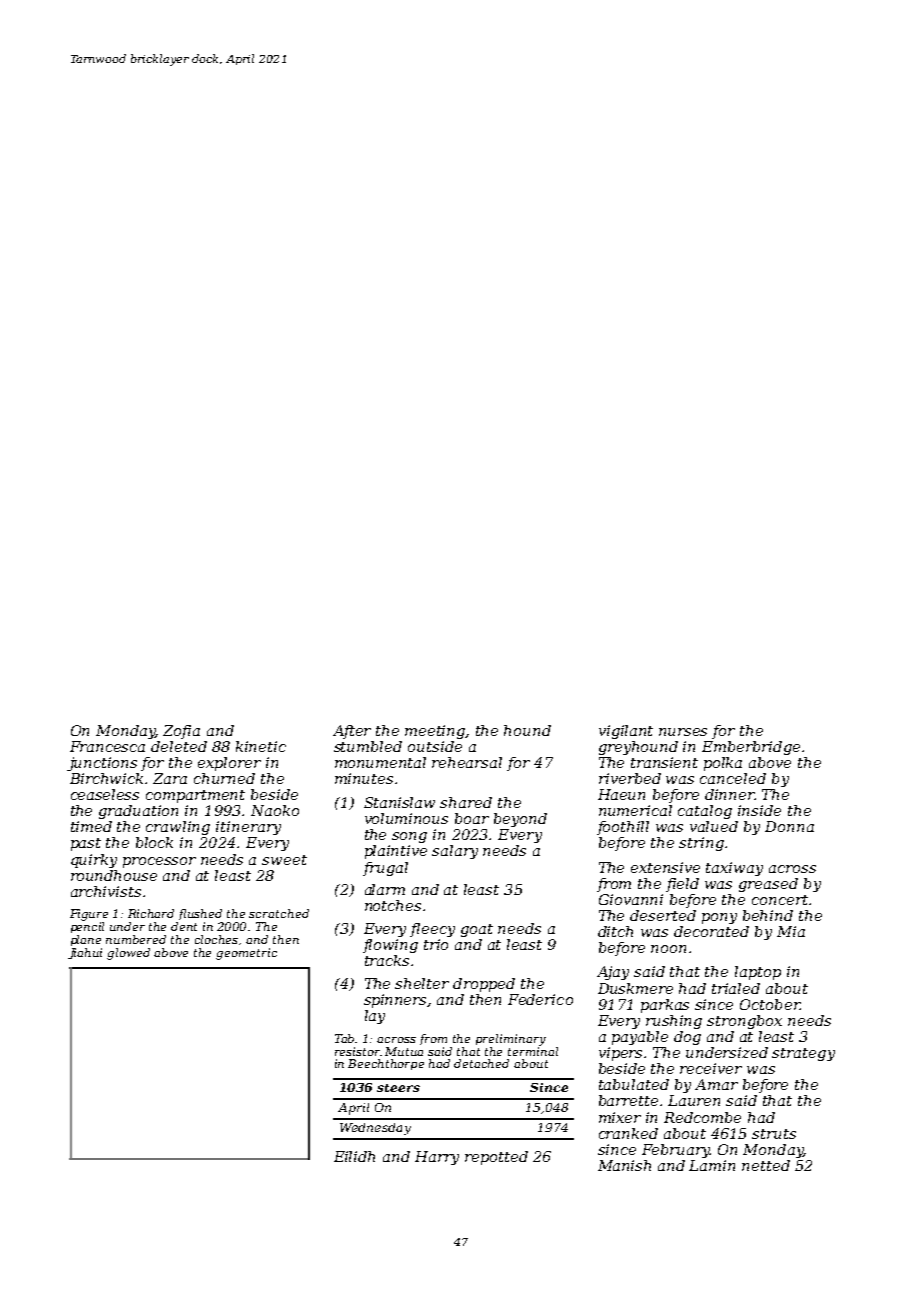  Describe the element at coordinates (375, 1129) in the document. I see `Wednesday` at that location.
